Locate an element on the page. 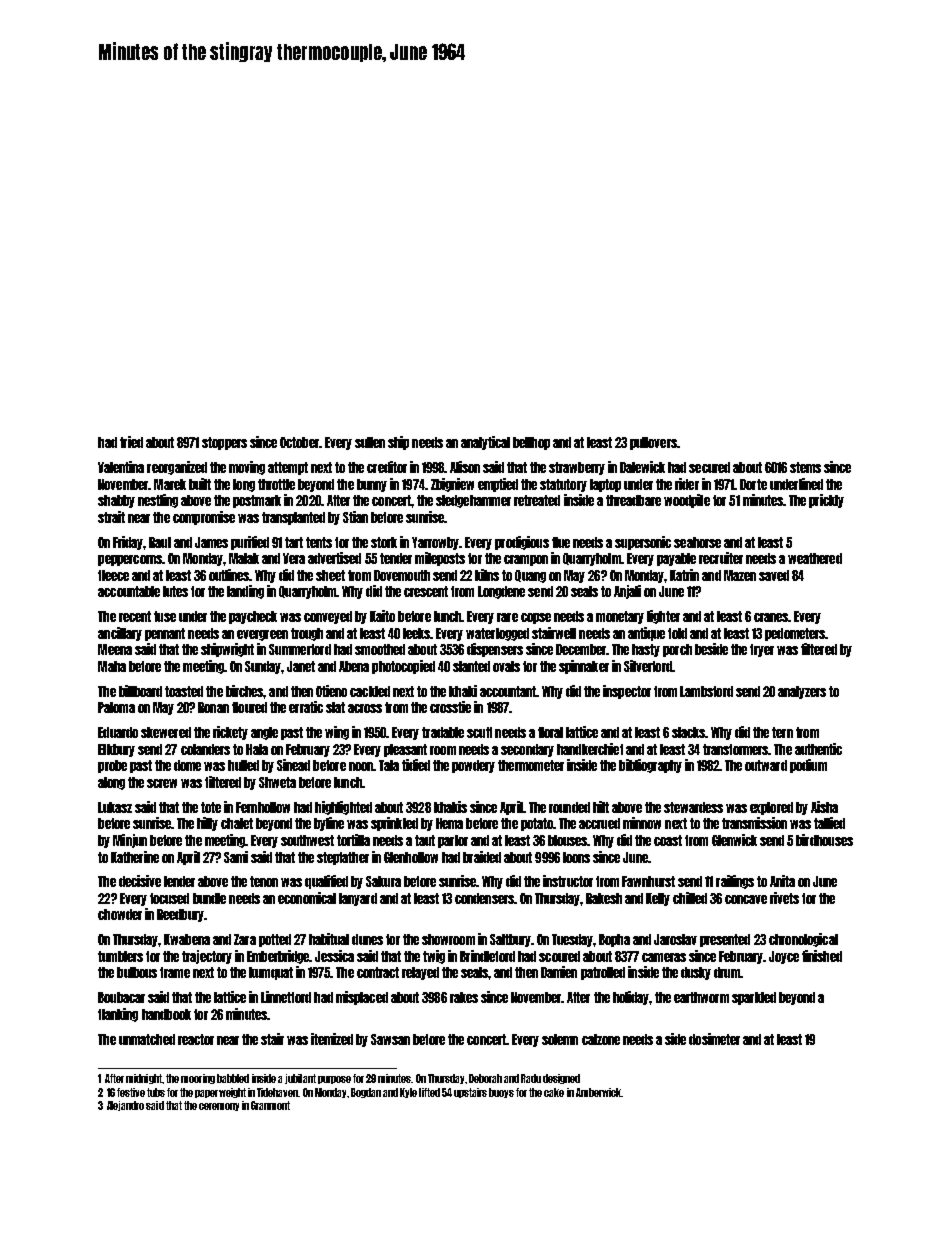  birdhouses is located at coordinates (824, 840).
